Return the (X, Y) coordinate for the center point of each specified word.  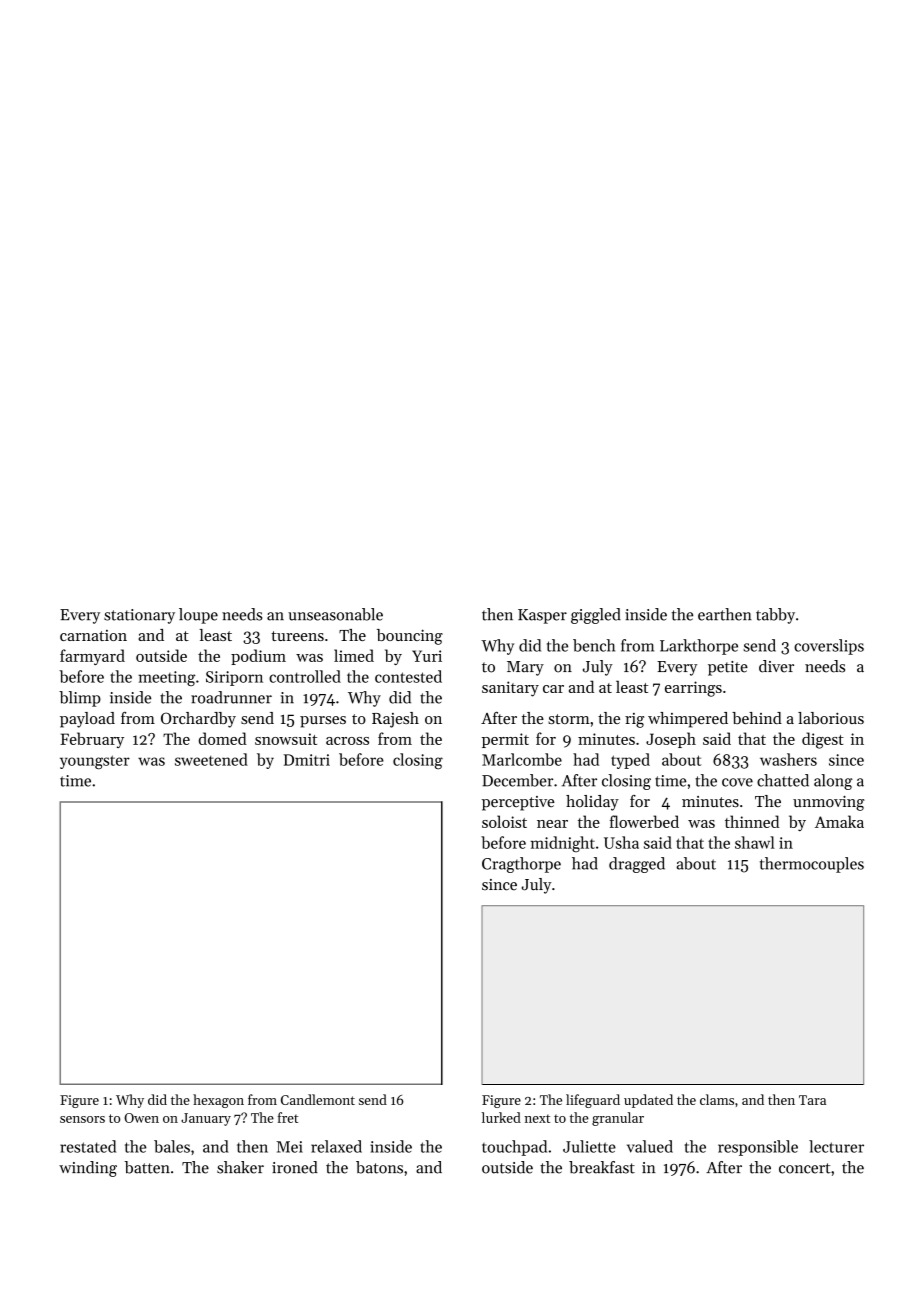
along (833, 782)
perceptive (518, 803)
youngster (95, 762)
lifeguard (593, 1101)
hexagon (218, 1101)
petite (728, 668)
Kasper (542, 616)
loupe (198, 616)
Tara (812, 1100)
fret (288, 1117)
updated (648, 1101)
